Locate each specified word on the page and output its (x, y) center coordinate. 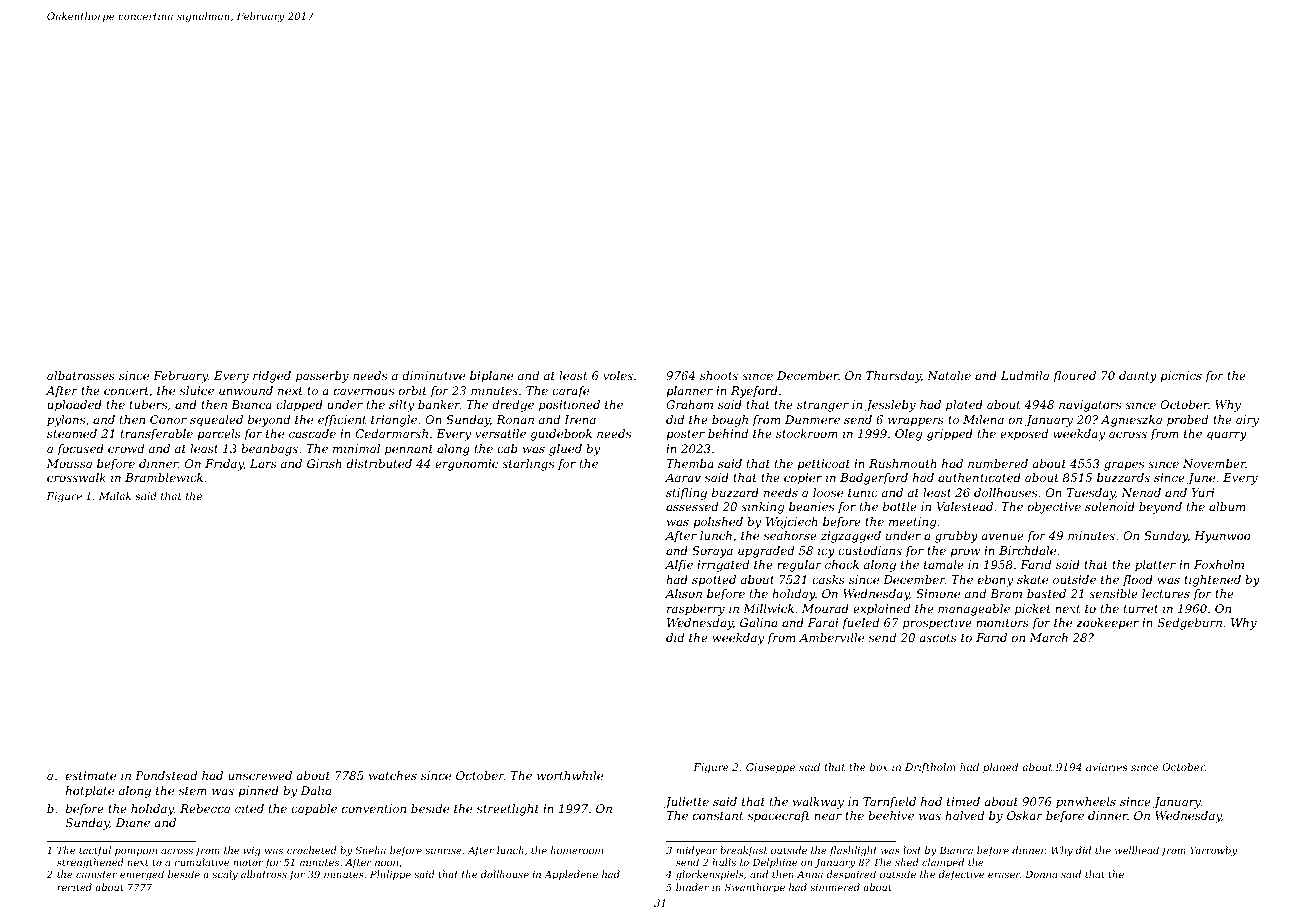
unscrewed (260, 775)
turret (1141, 609)
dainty (1138, 377)
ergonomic (466, 465)
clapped (299, 406)
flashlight (853, 851)
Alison (683, 593)
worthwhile (570, 775)
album (1227, 506)
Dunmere (812, 419)
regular (799, 566)
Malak (115, 496)
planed (1000, 768)
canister (96, 874)
